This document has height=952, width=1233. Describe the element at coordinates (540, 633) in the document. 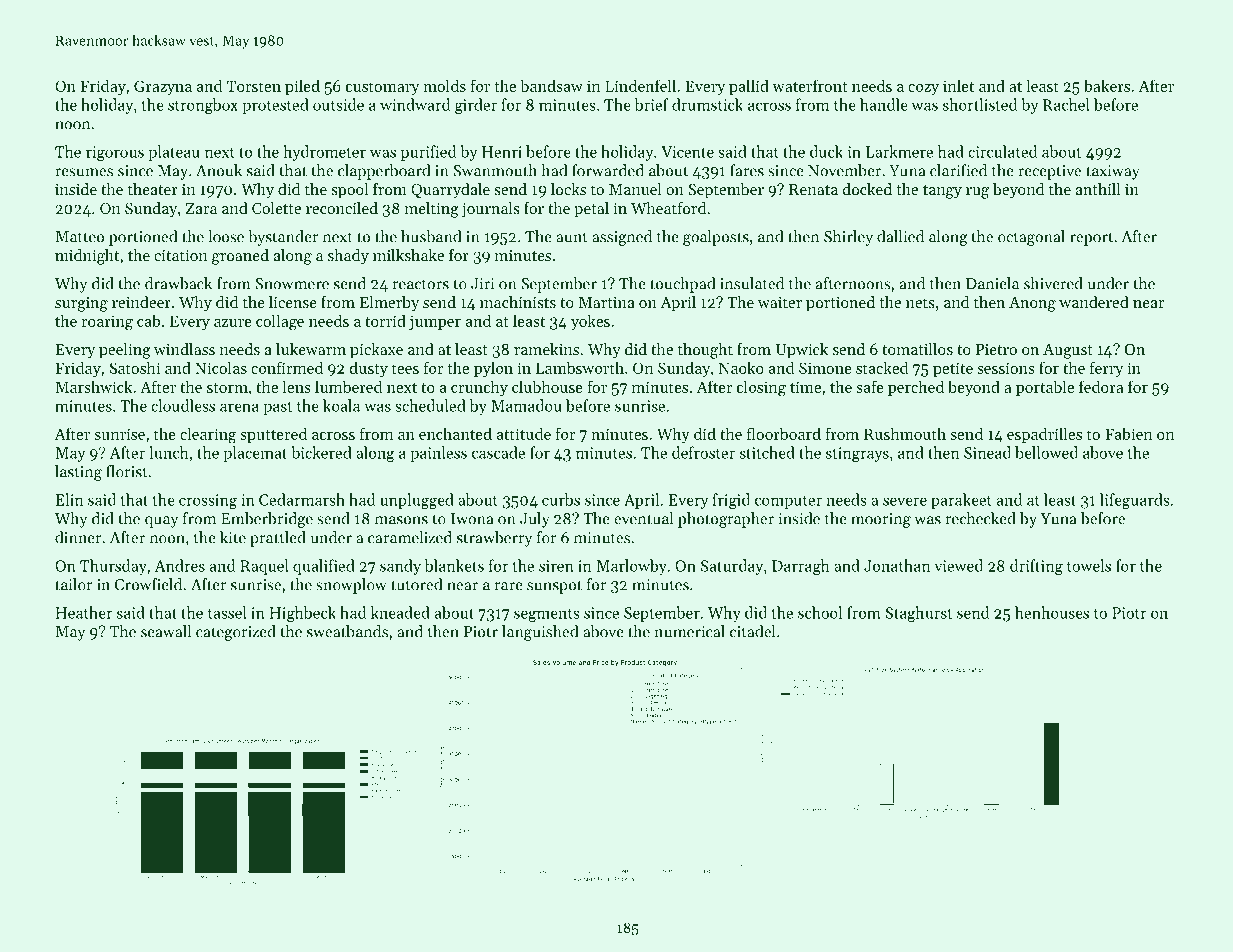

I see `languished` at that location.
